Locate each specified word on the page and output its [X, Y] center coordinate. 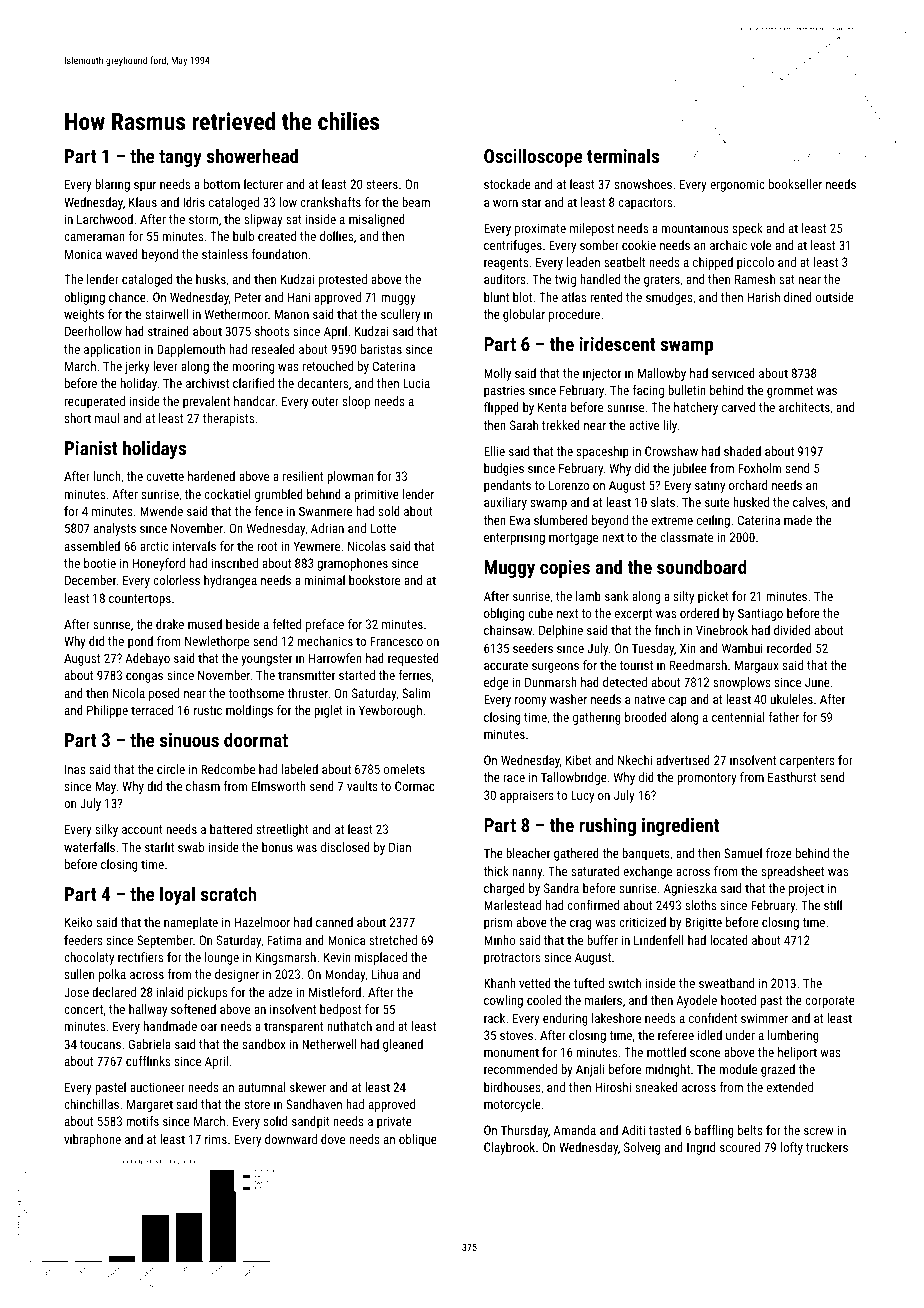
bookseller [795, 184]
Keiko [78, 922]
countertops [140, 600]
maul [107, 418]
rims [216, 1139]
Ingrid [701, 1148]
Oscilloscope [533, 157]
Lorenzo [569, 485]
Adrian [327, 528]
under [740, 1035]
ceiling [713, 521]
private [394, 1122]
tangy [180, 158]
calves [809, 502]
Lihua [385, 974]
